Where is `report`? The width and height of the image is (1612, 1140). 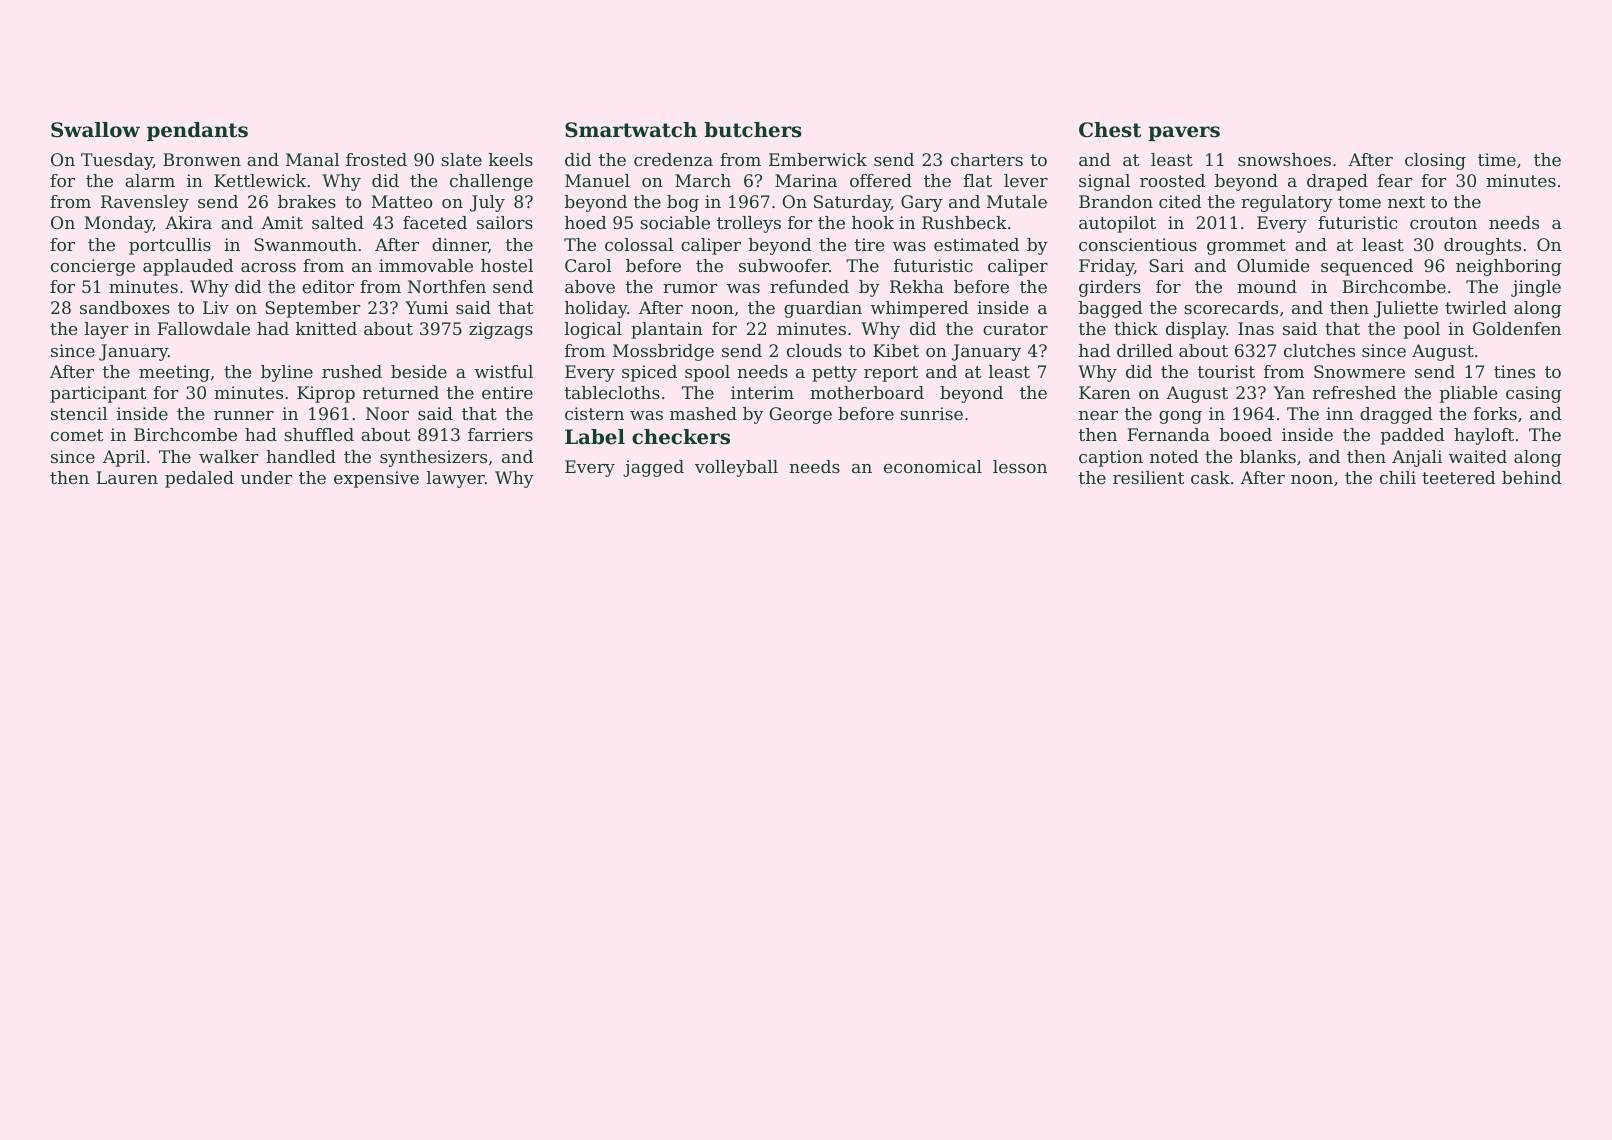
report is located at coordinates (891, 374).
